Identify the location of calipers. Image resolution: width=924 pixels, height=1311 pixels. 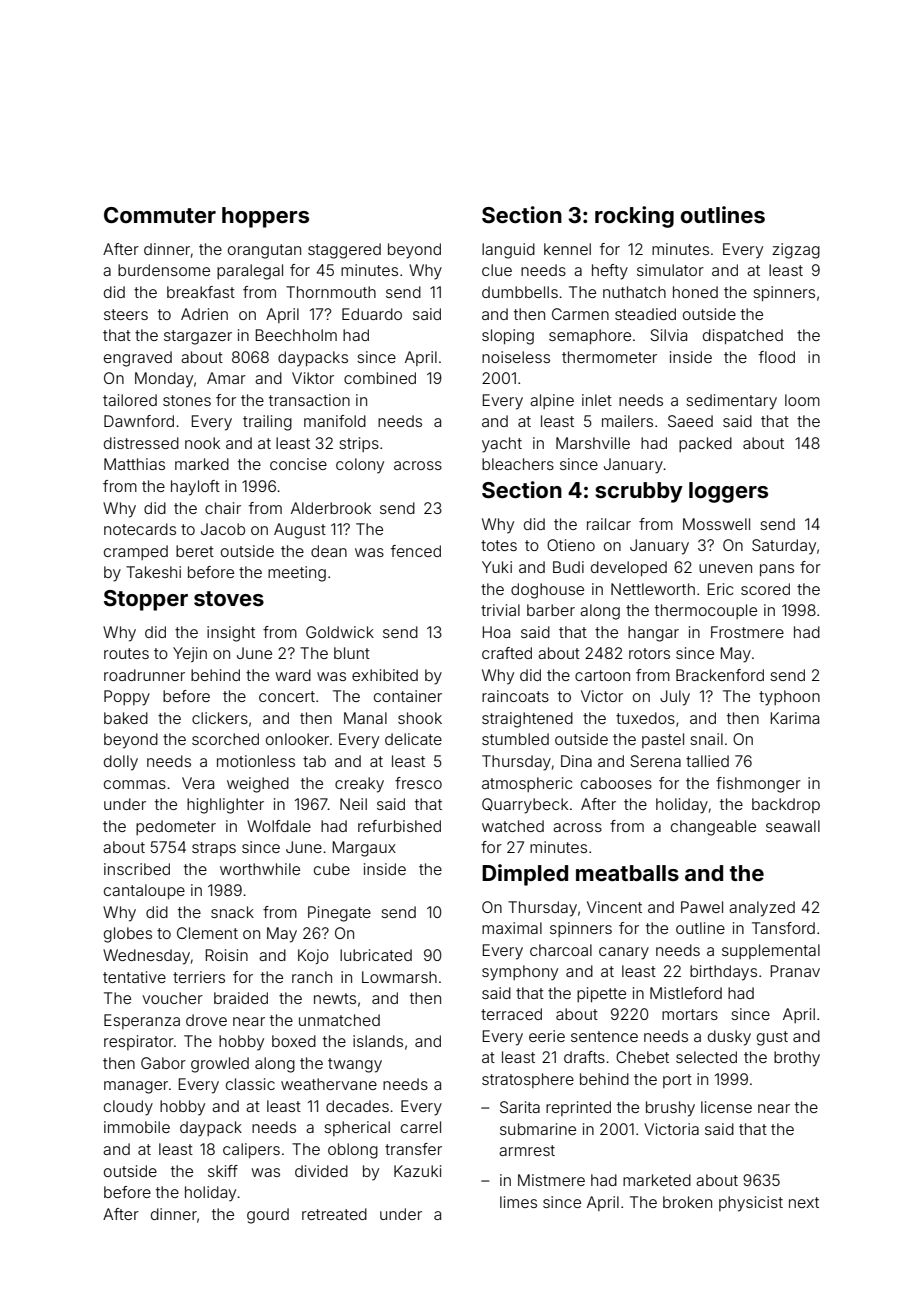
(251, 1150).
